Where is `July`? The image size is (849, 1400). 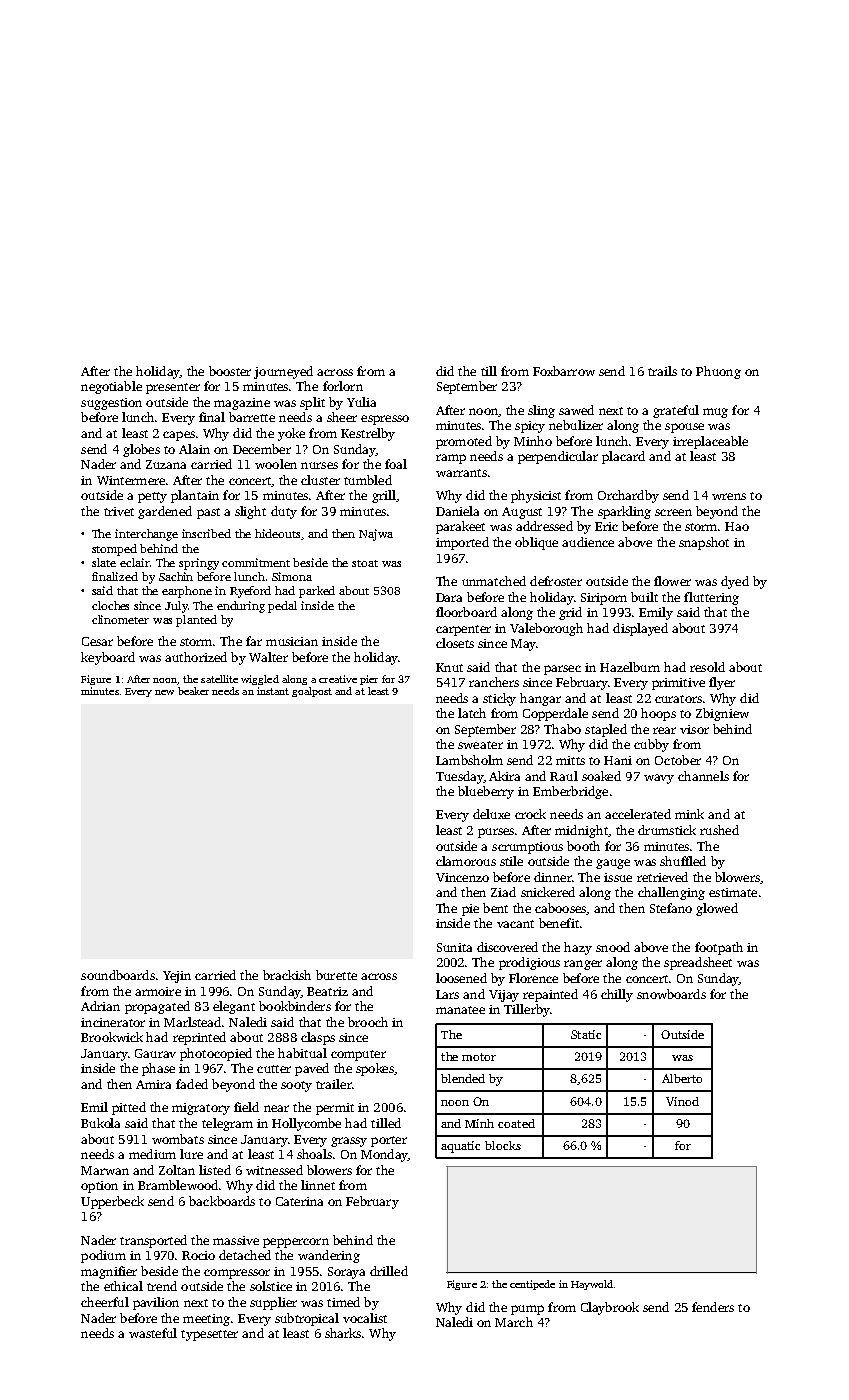 July is located at coordinates (176, 607).
